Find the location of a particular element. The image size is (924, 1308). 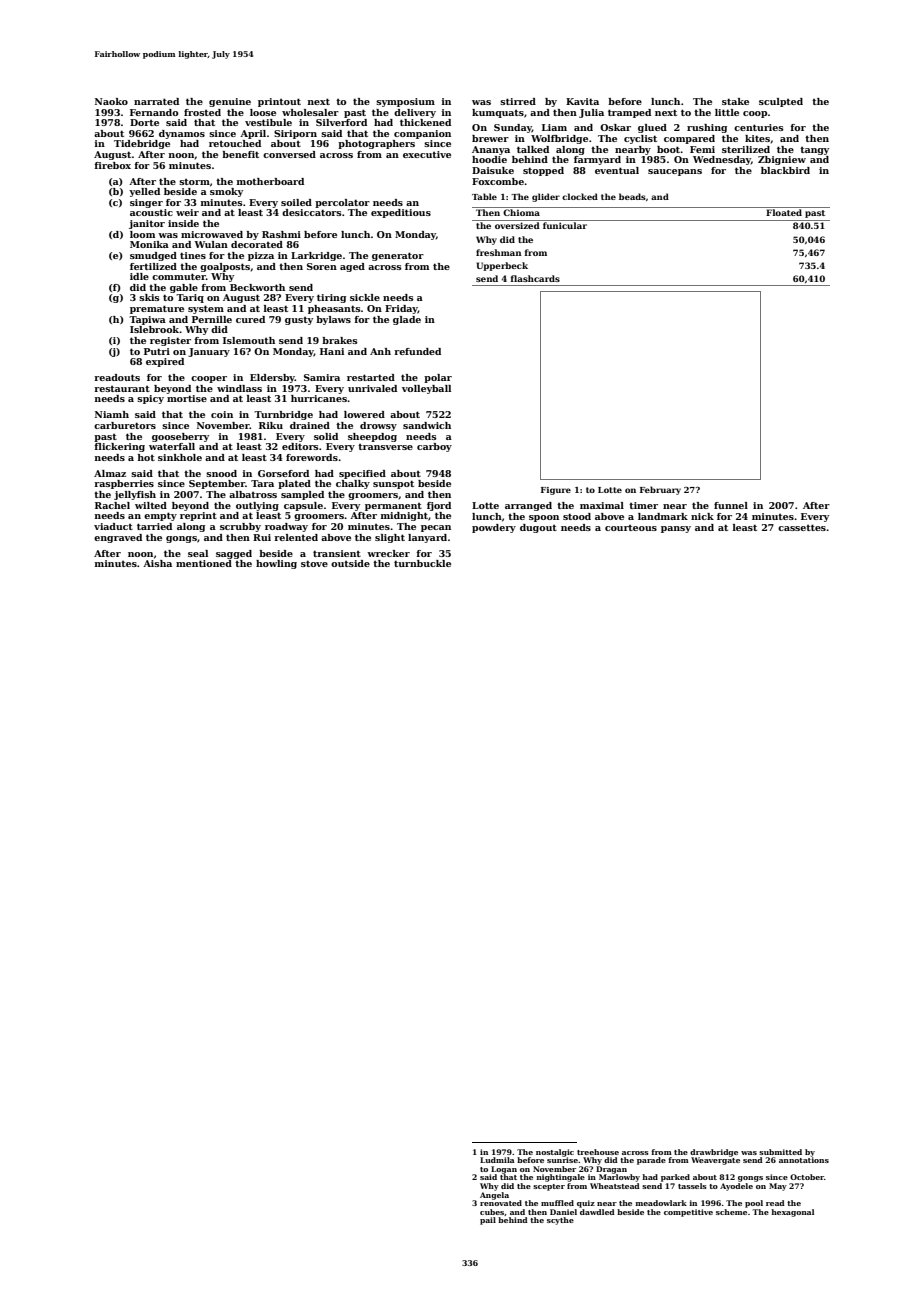

Naoko is located at coordinates (111, 101).
